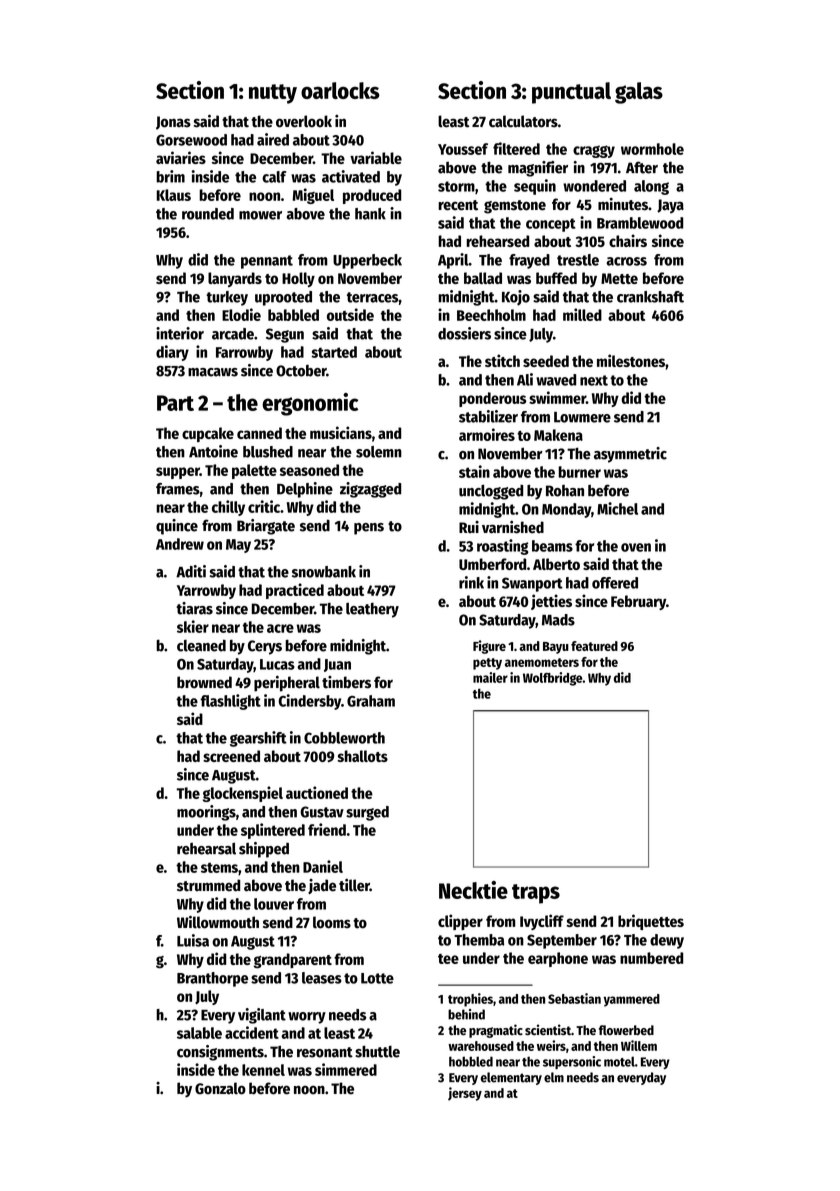  What do you see at coordinates (471, 582) in the image?
I see `rink` at bounding box center [471, 582].
